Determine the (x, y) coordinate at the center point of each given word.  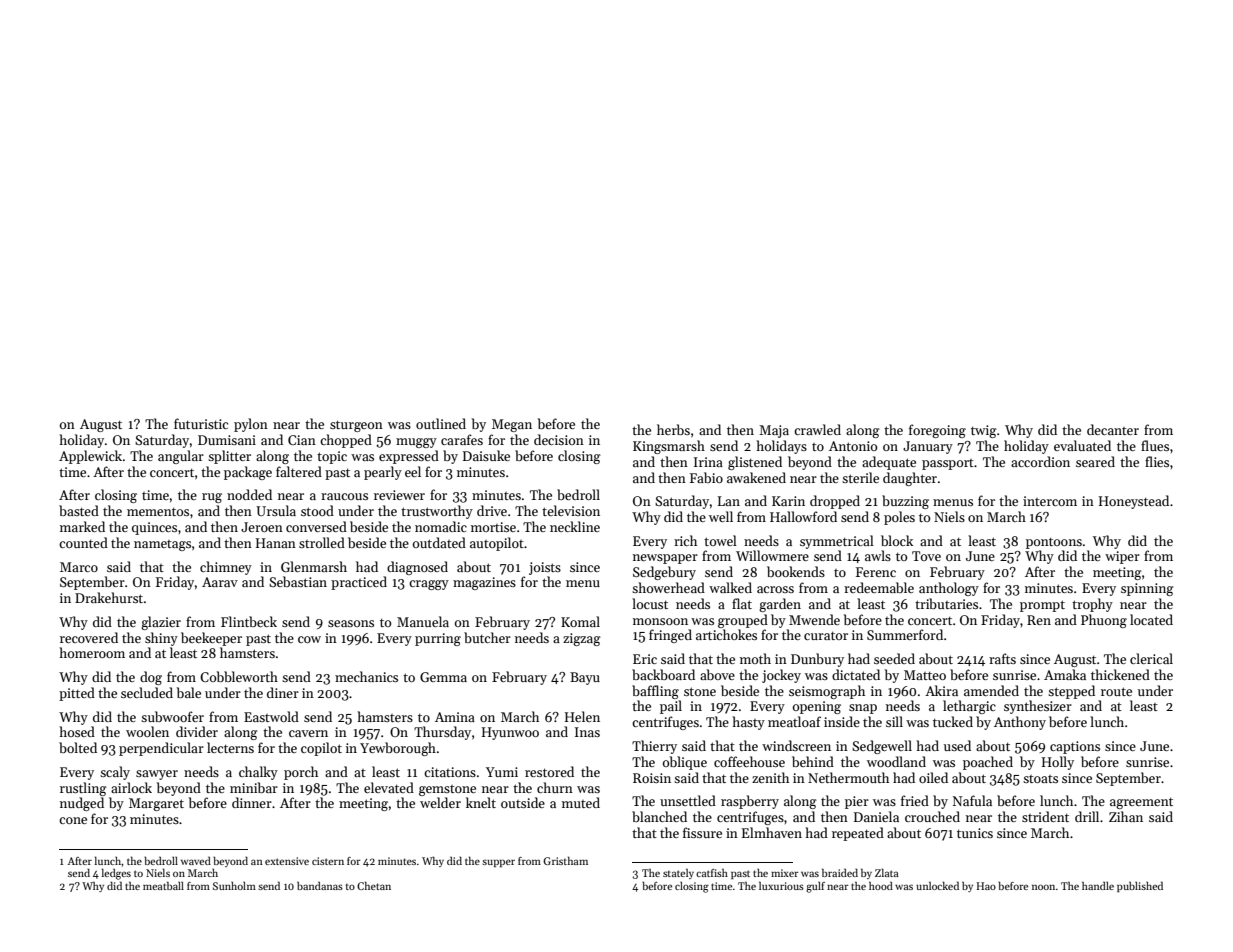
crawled (817, 429)
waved (196, 861)
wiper (1122, 557)
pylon (251, 425)
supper (498, 863)
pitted (77, 694)
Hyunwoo (510, 733)
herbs (673, 429)
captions (1075, 747)
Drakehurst (109, 597)
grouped (743, 621)
